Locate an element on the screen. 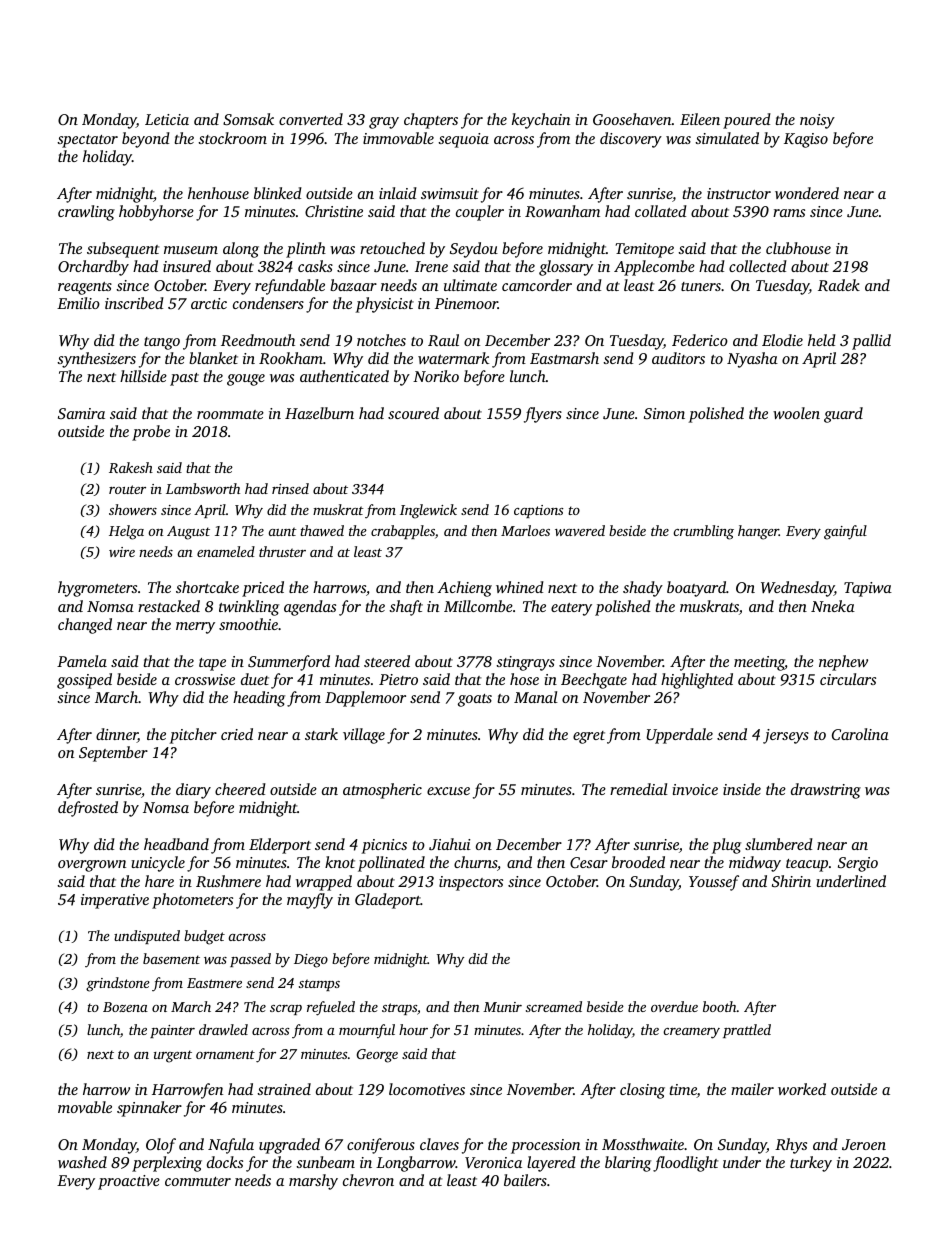 The height and width of the screenshot is (1233, 952). shady is located at coordinates (643, 589).
